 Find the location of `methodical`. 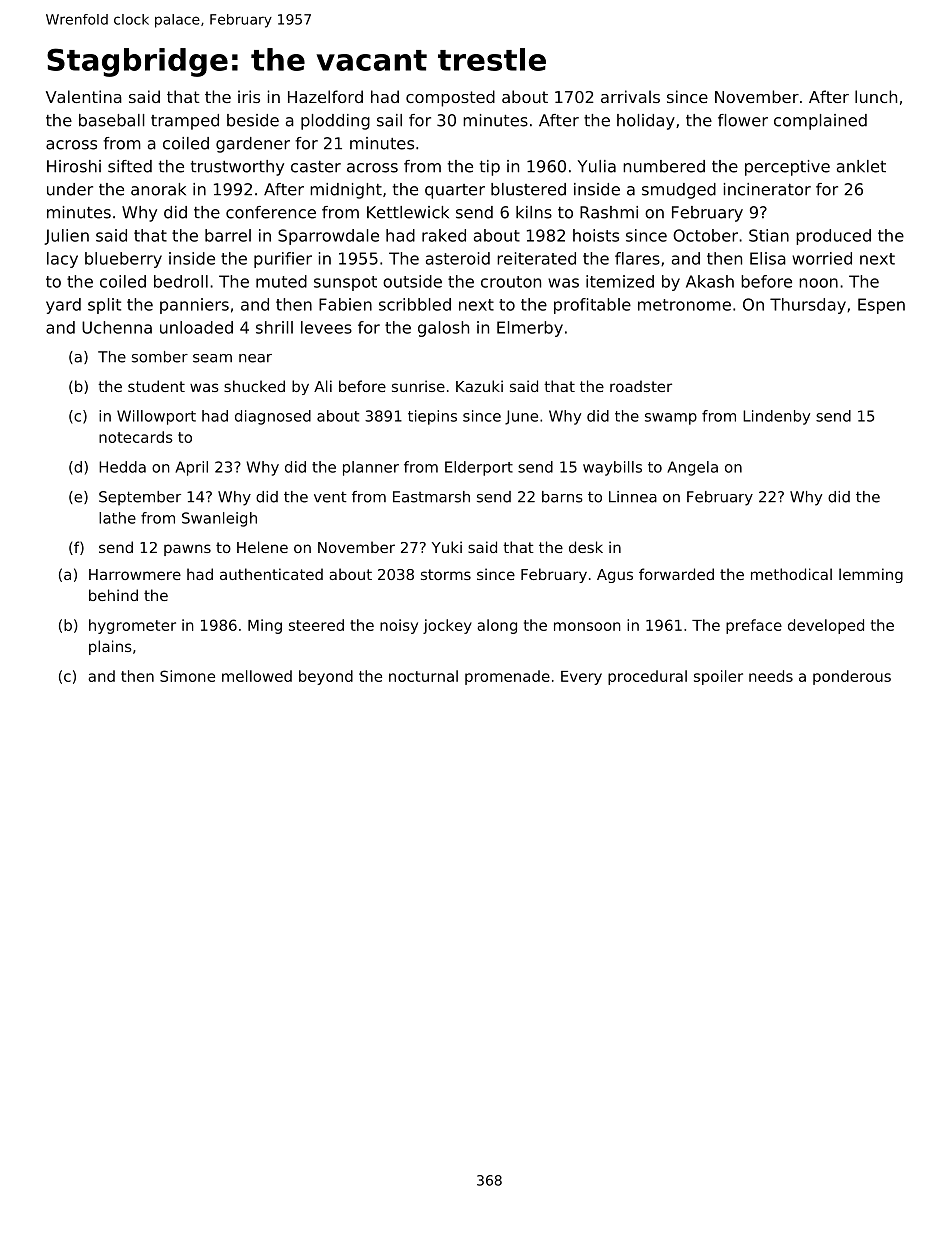

methodical is located at coordinates (791, 574).
